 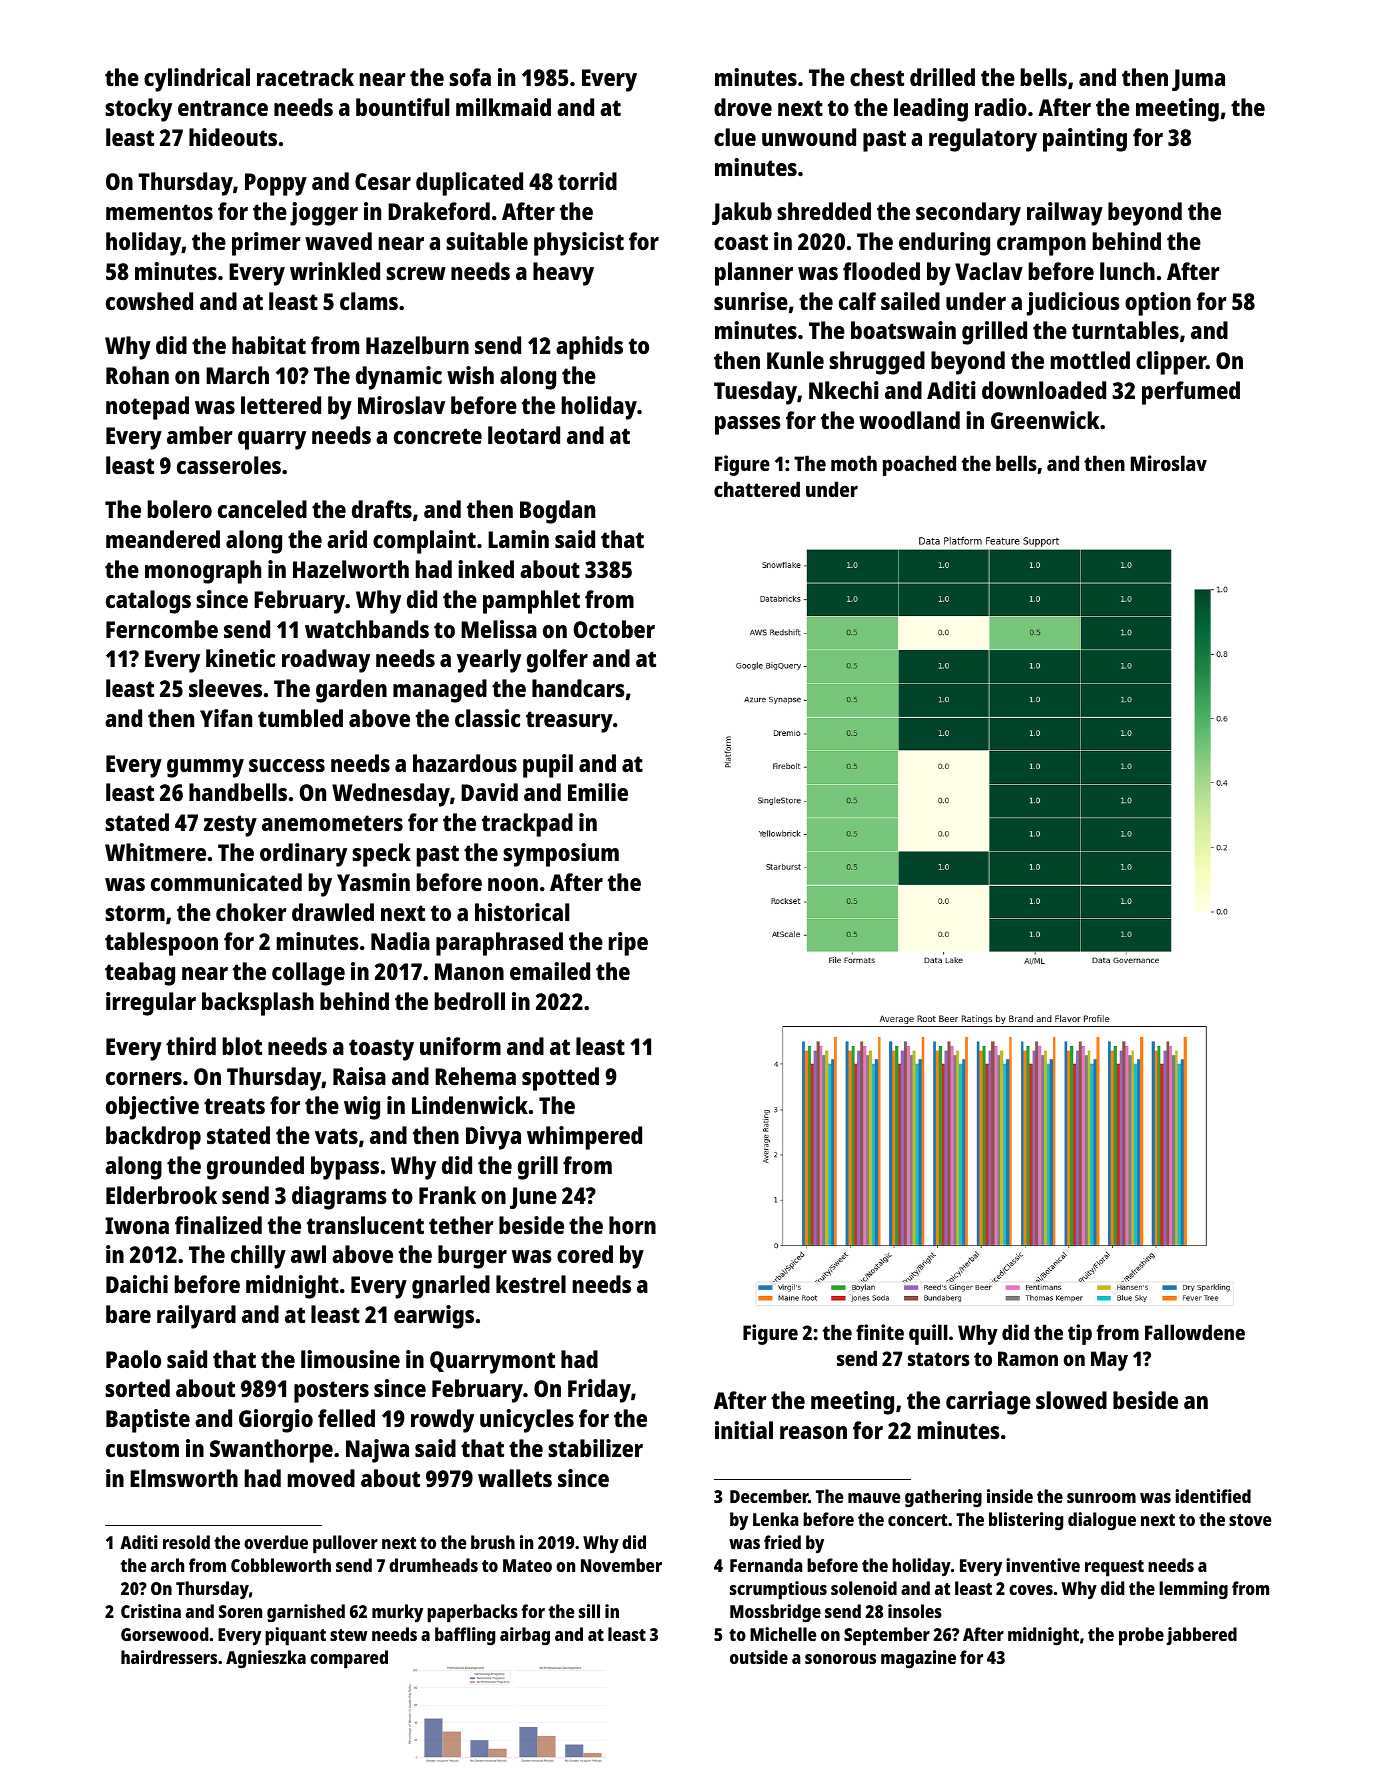 What do you see at coordinates (169, 1657) in the page?
I see `hairdressers` at bounding box center [169, 1657].
